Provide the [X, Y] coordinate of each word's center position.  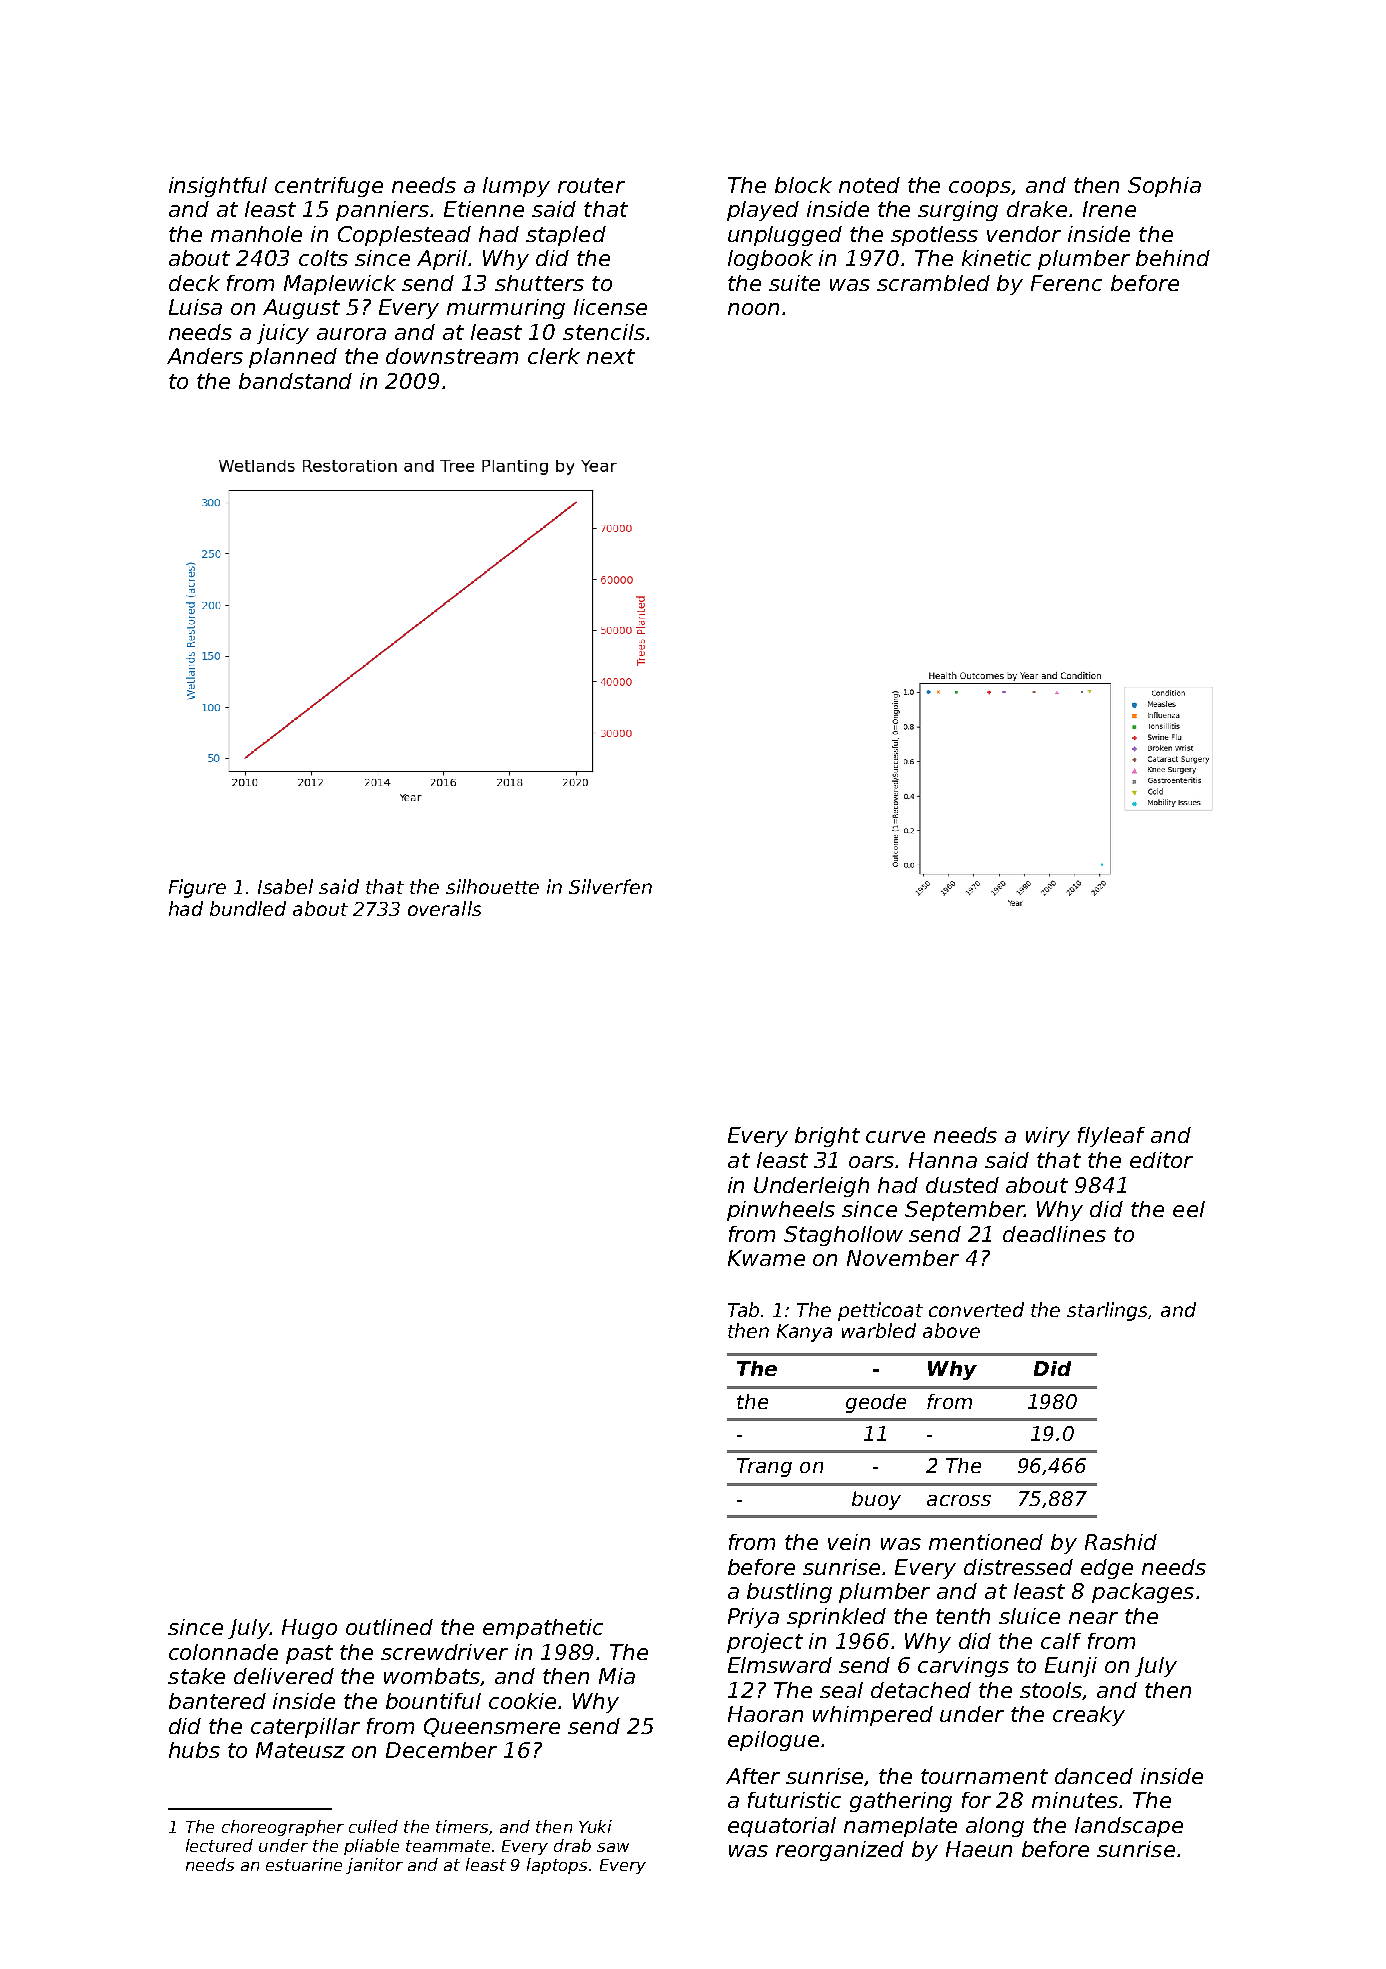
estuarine [304, 1864]
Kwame [766, 1258]
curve [895, 1137]
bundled [248, 908]
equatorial [782, 1827]
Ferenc [1066, 283]
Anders [205, 356]
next [611, 356]
